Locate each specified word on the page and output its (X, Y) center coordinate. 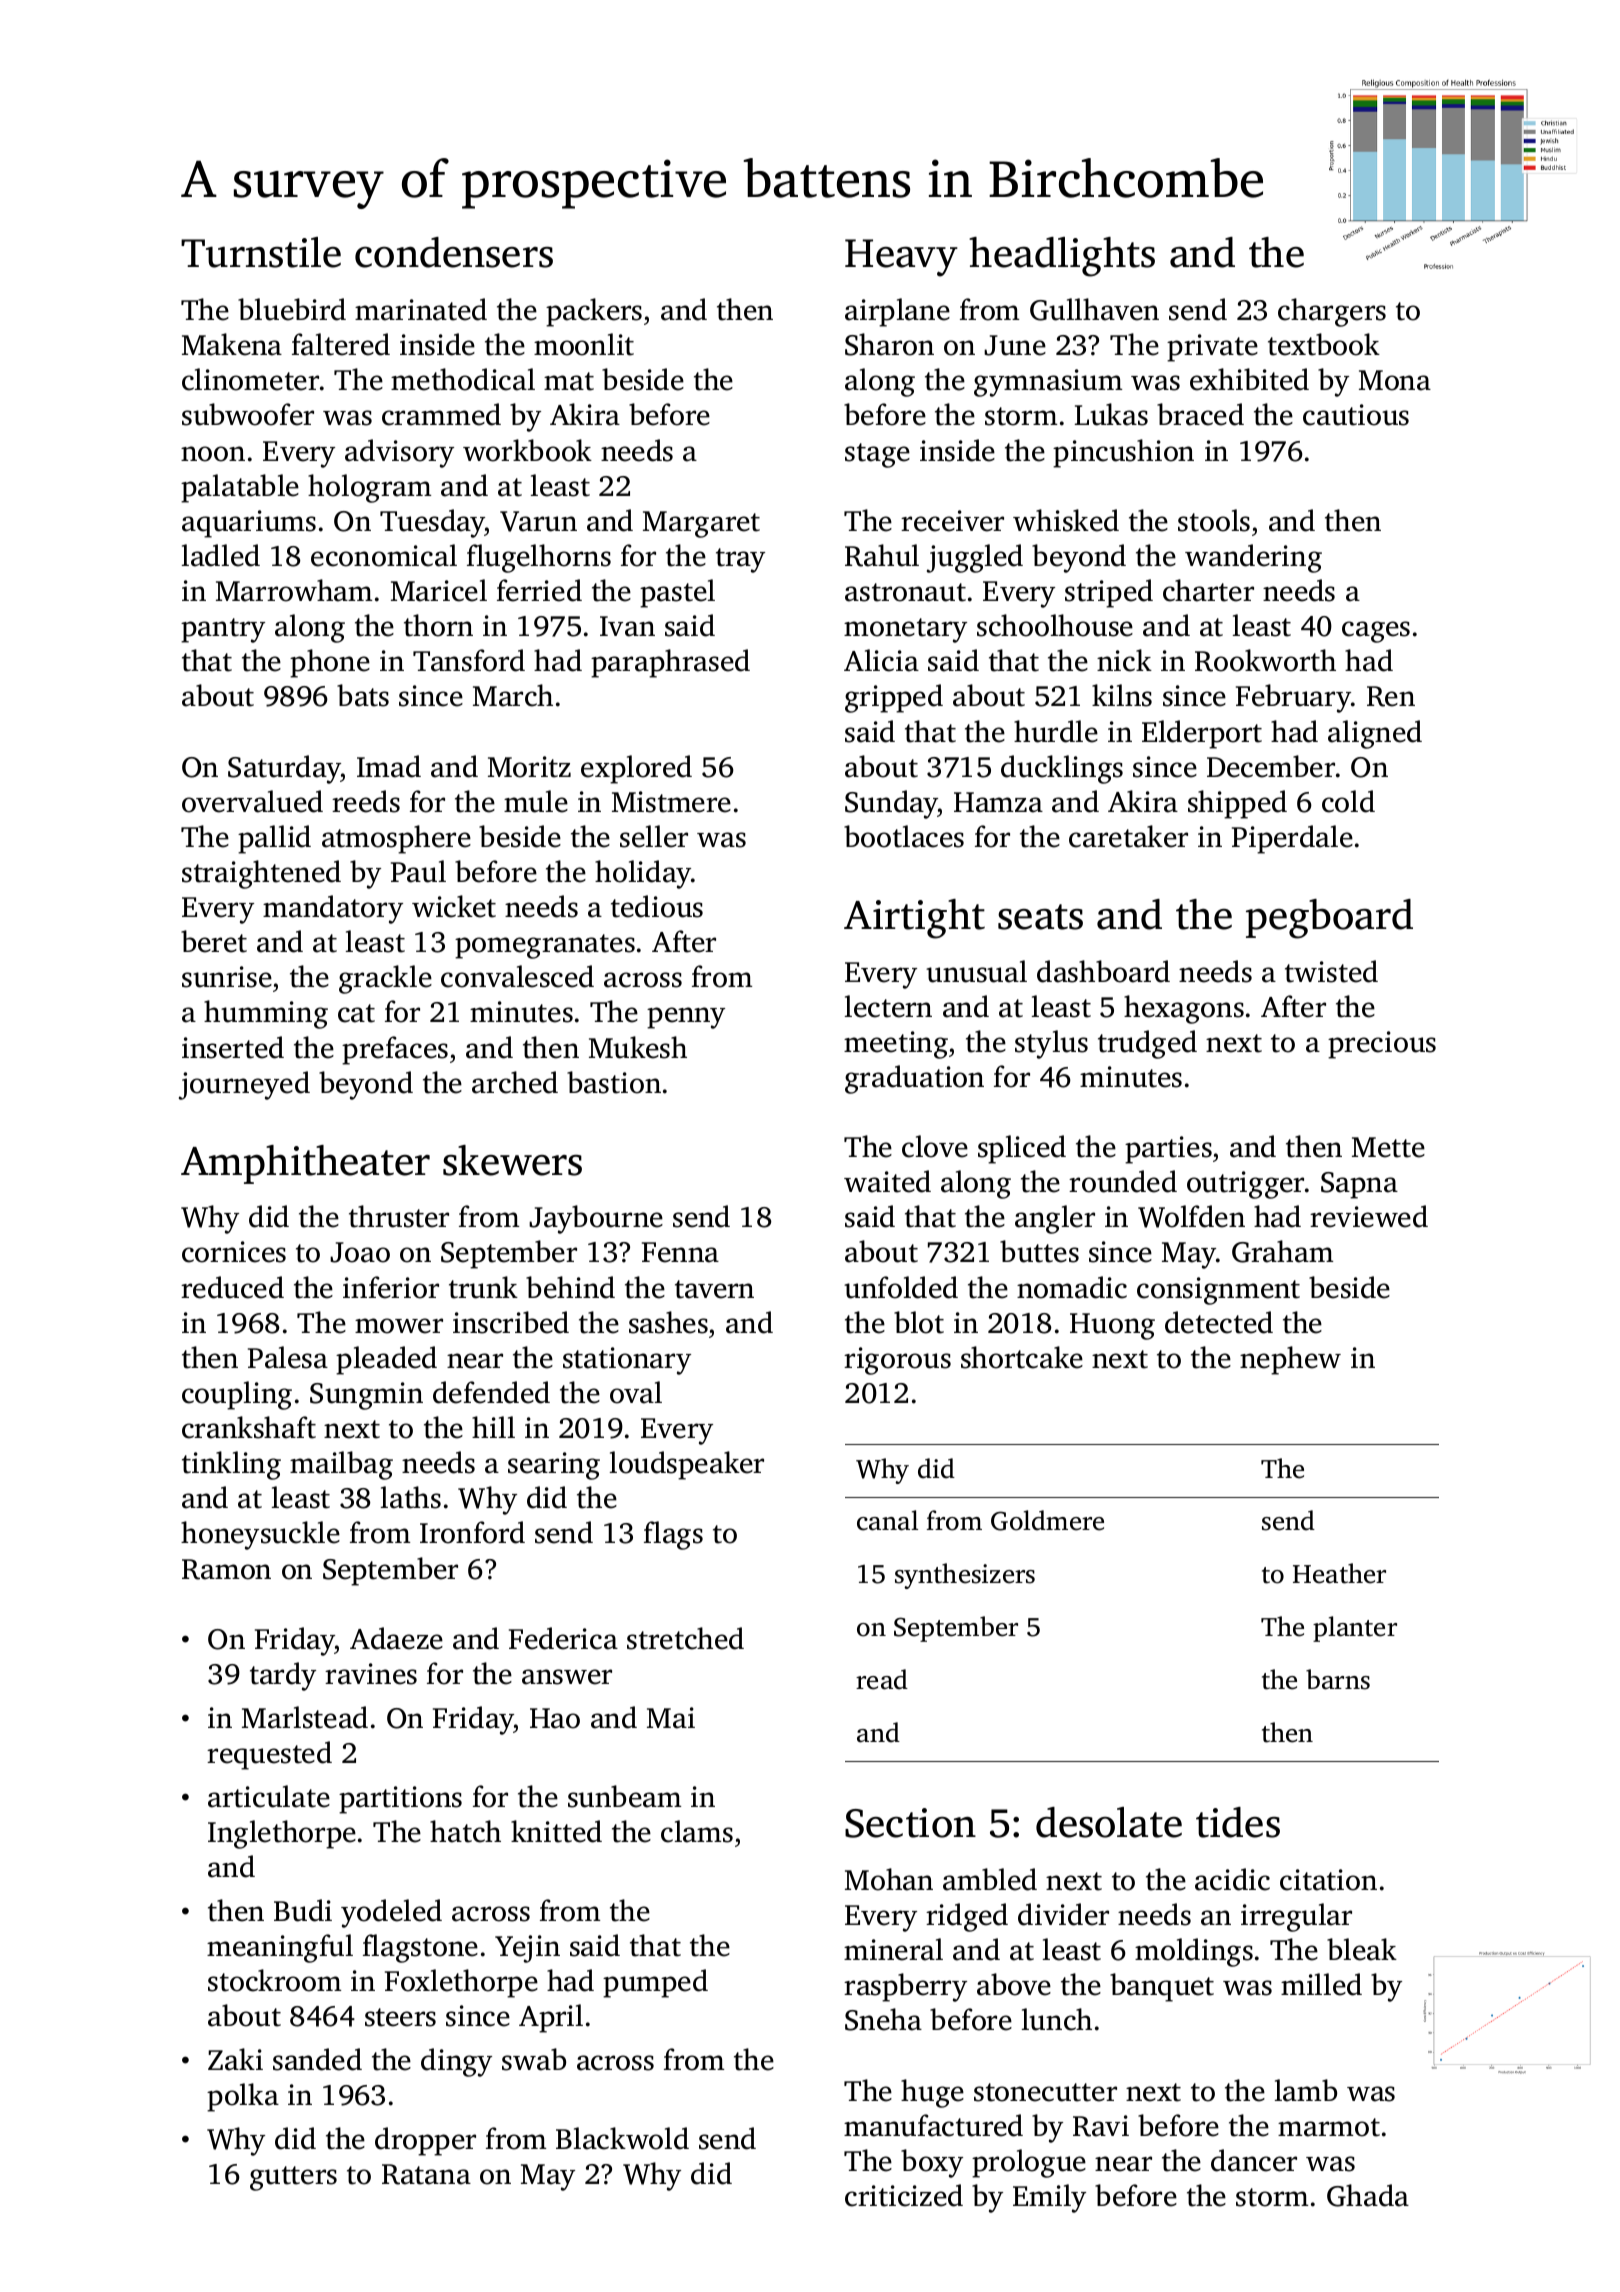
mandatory (333, 909)
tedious (657, 906)
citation (1328, 1880)
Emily (1049, 2198)
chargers (1332, 312)
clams (697, 1831)
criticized (904, 2195)
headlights (1062, 257)
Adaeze (396, 1638)
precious (1382, 1045)
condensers (454, 252)
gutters (293, 2178)
